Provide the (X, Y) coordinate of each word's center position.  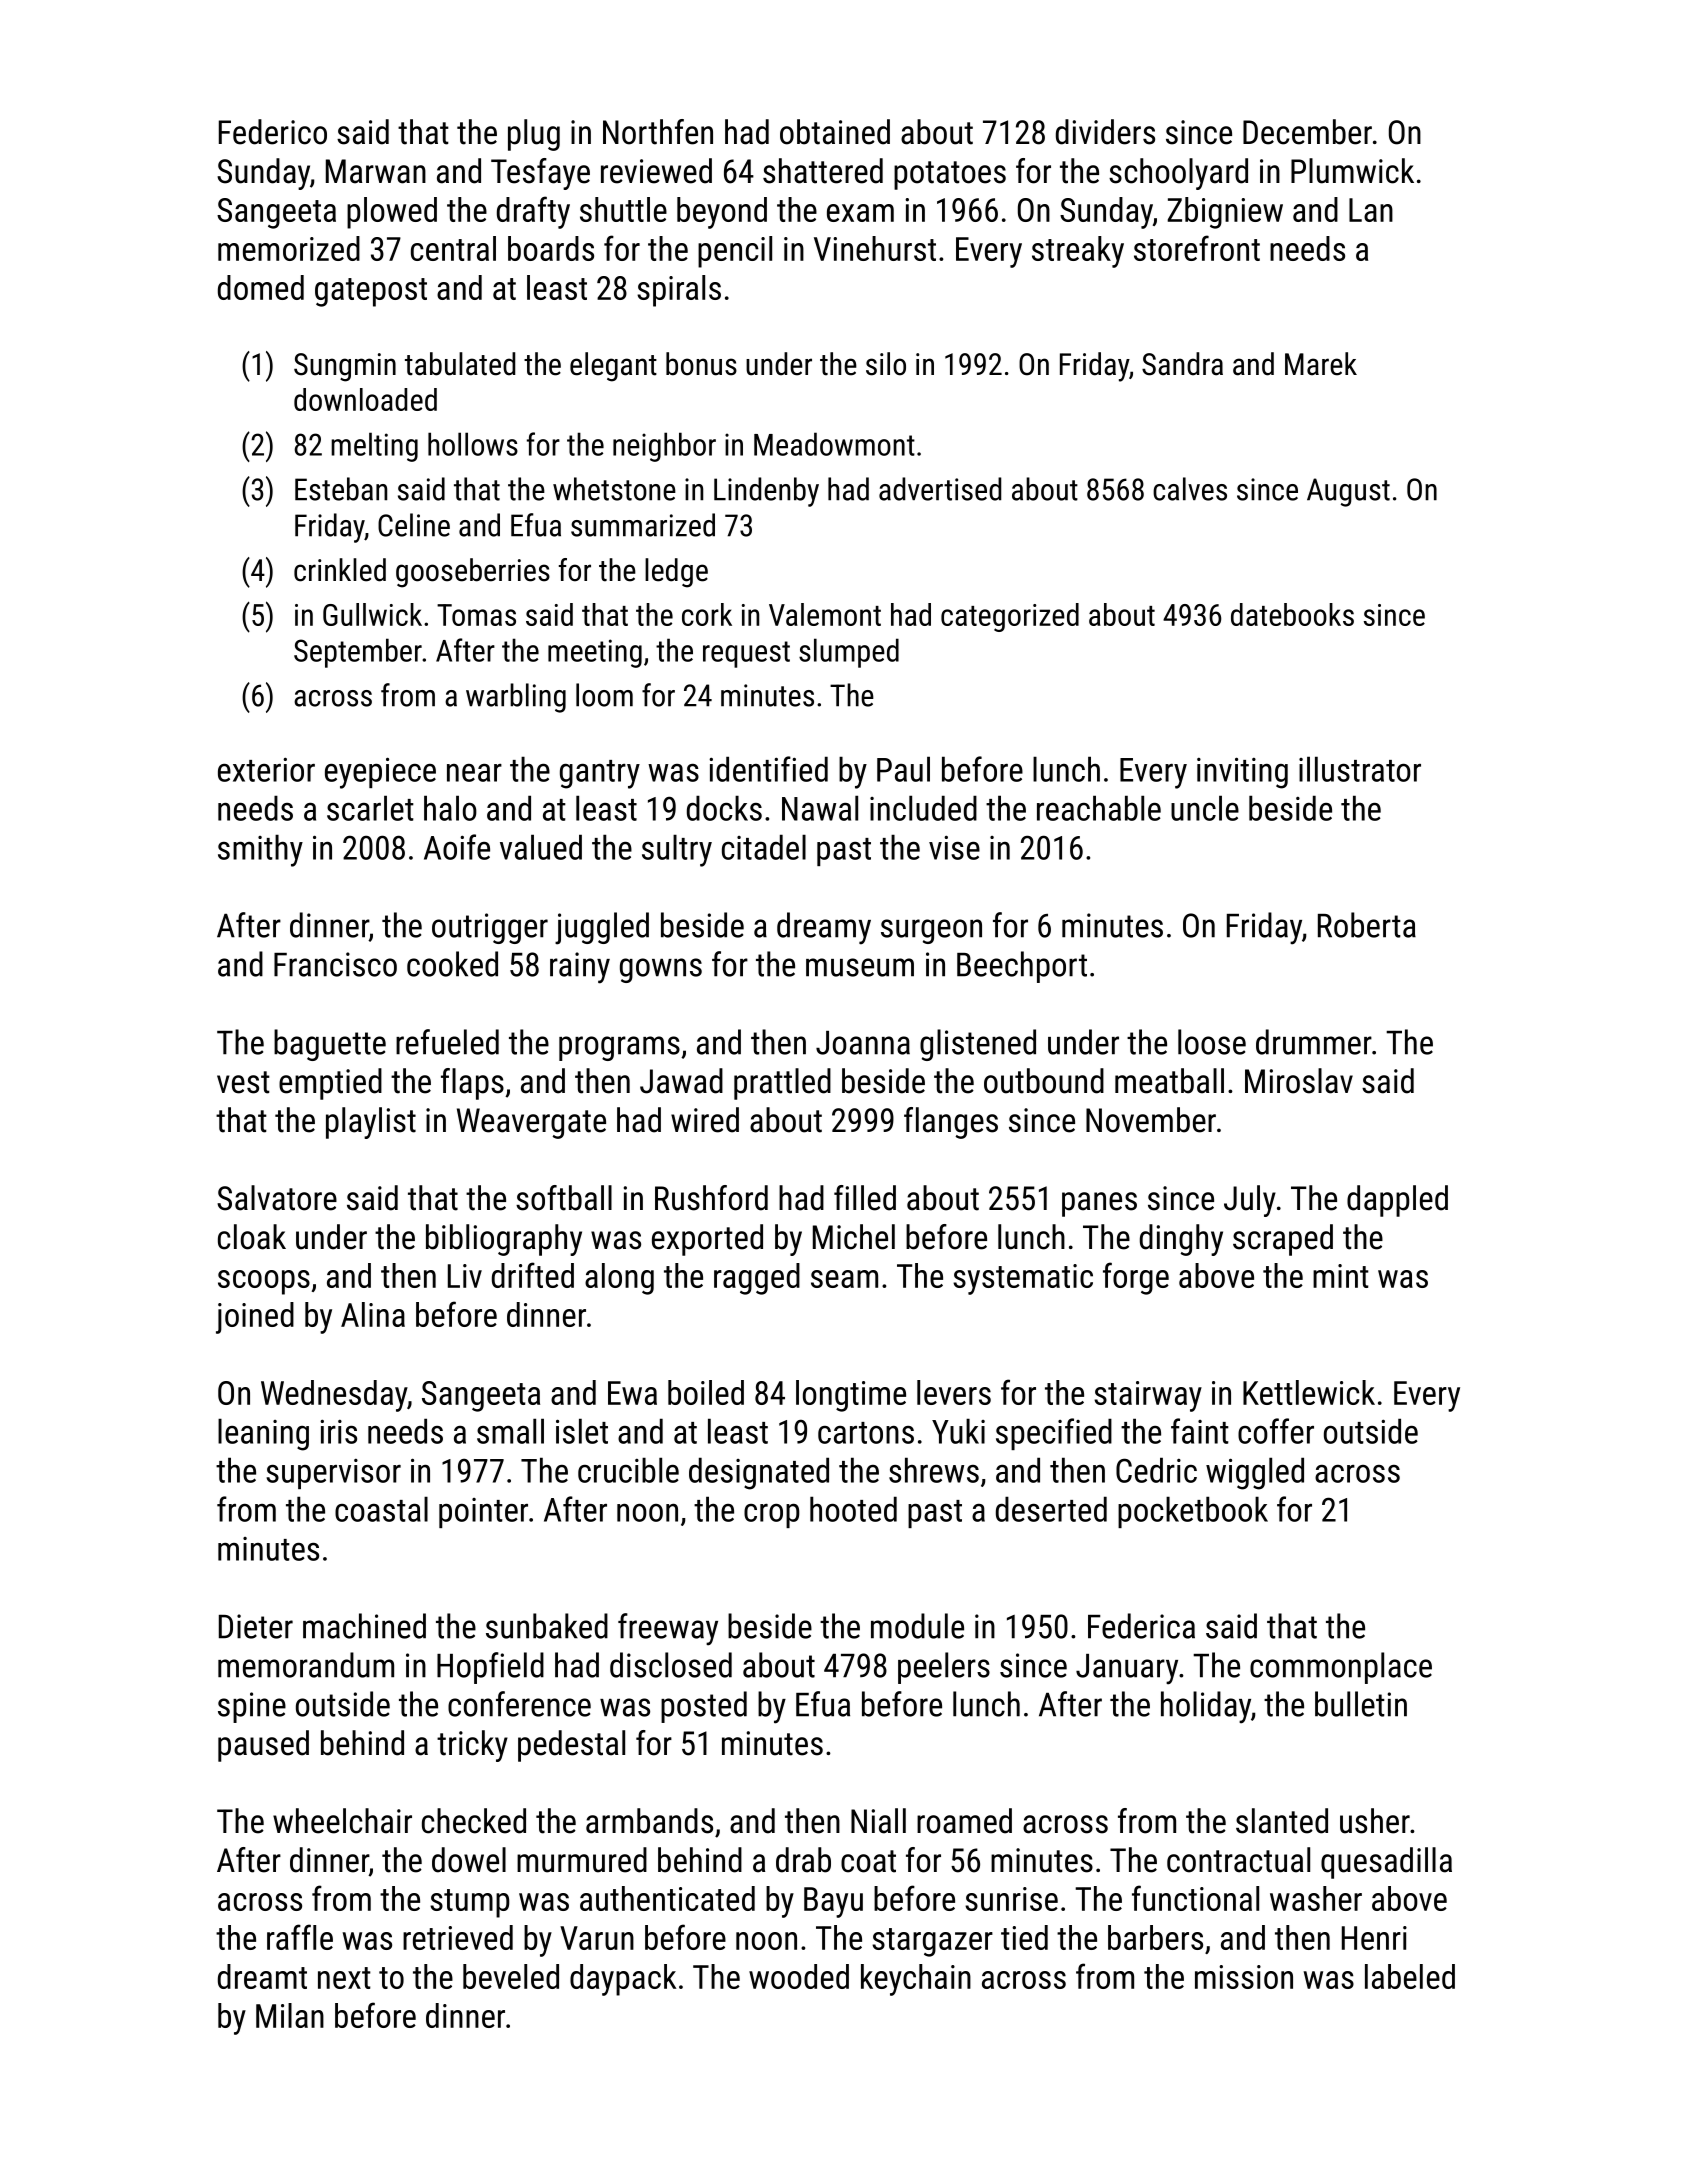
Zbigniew (1225, 213)
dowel (469, 1860)
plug (534, 135)
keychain (916, 1980)
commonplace (1341, 1668)
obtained (835, 132)
